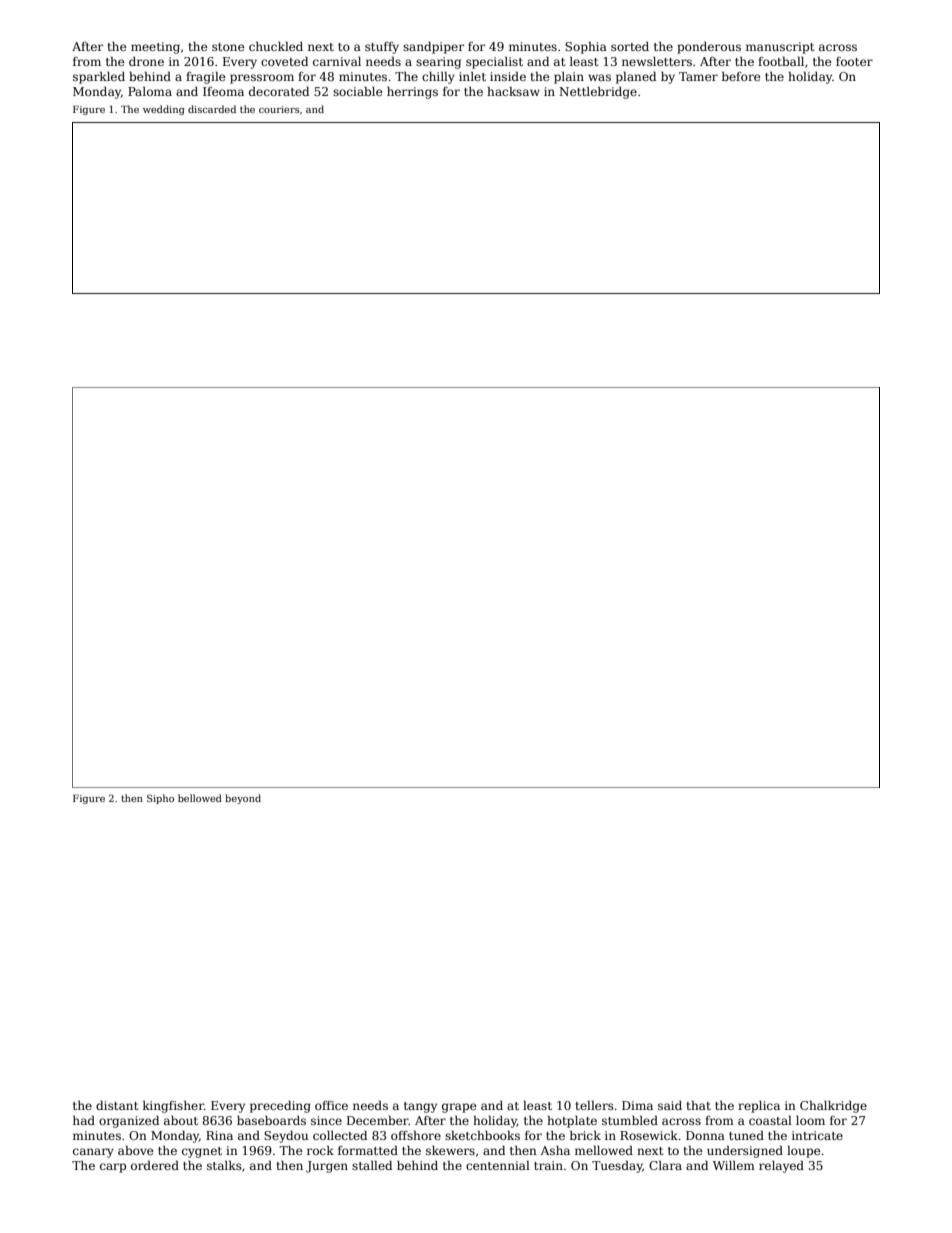  Describe the element at coordinates (854, 61) in the screenshot. I see `footer` at that location.
